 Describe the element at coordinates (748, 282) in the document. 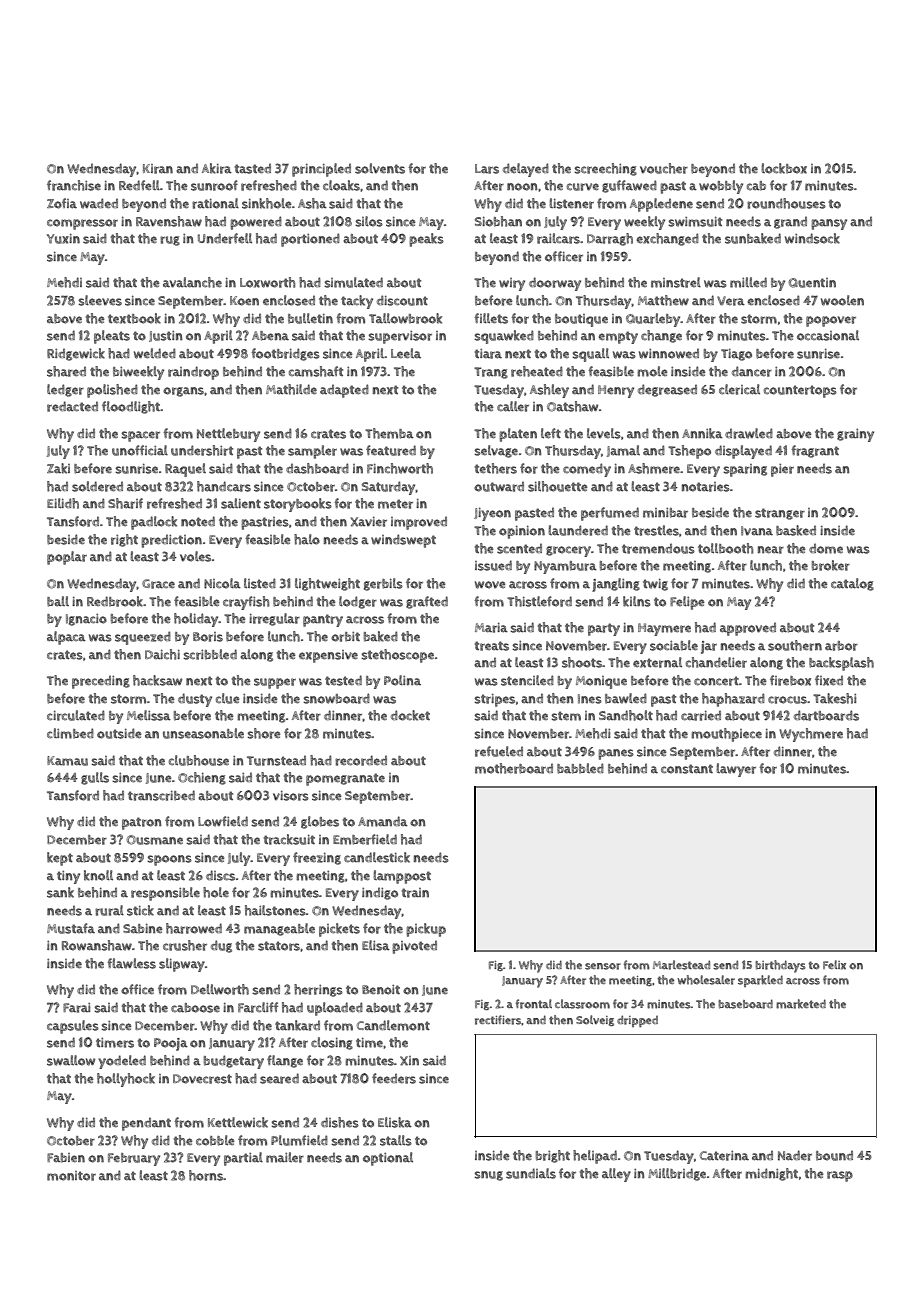

I see `milled` at that location.
